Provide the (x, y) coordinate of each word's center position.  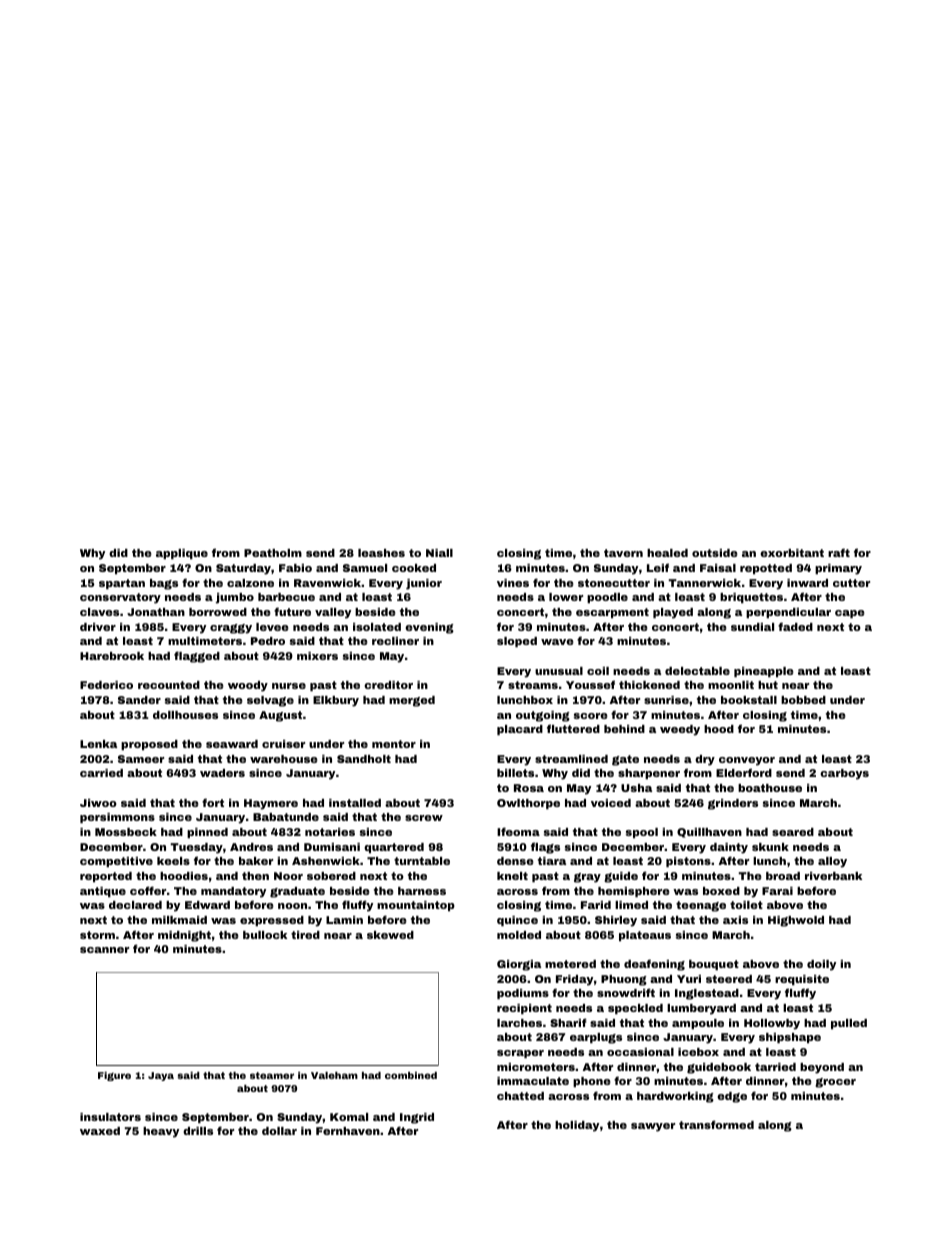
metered (570, 964)
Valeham (334, 1075)
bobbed (803, 700)
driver (98, 627)
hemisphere (634, 892)
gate (625, 760)
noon (292, 906)
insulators (110, 1117)
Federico (106, 685)
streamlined (571, 759)
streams (533, 685)
